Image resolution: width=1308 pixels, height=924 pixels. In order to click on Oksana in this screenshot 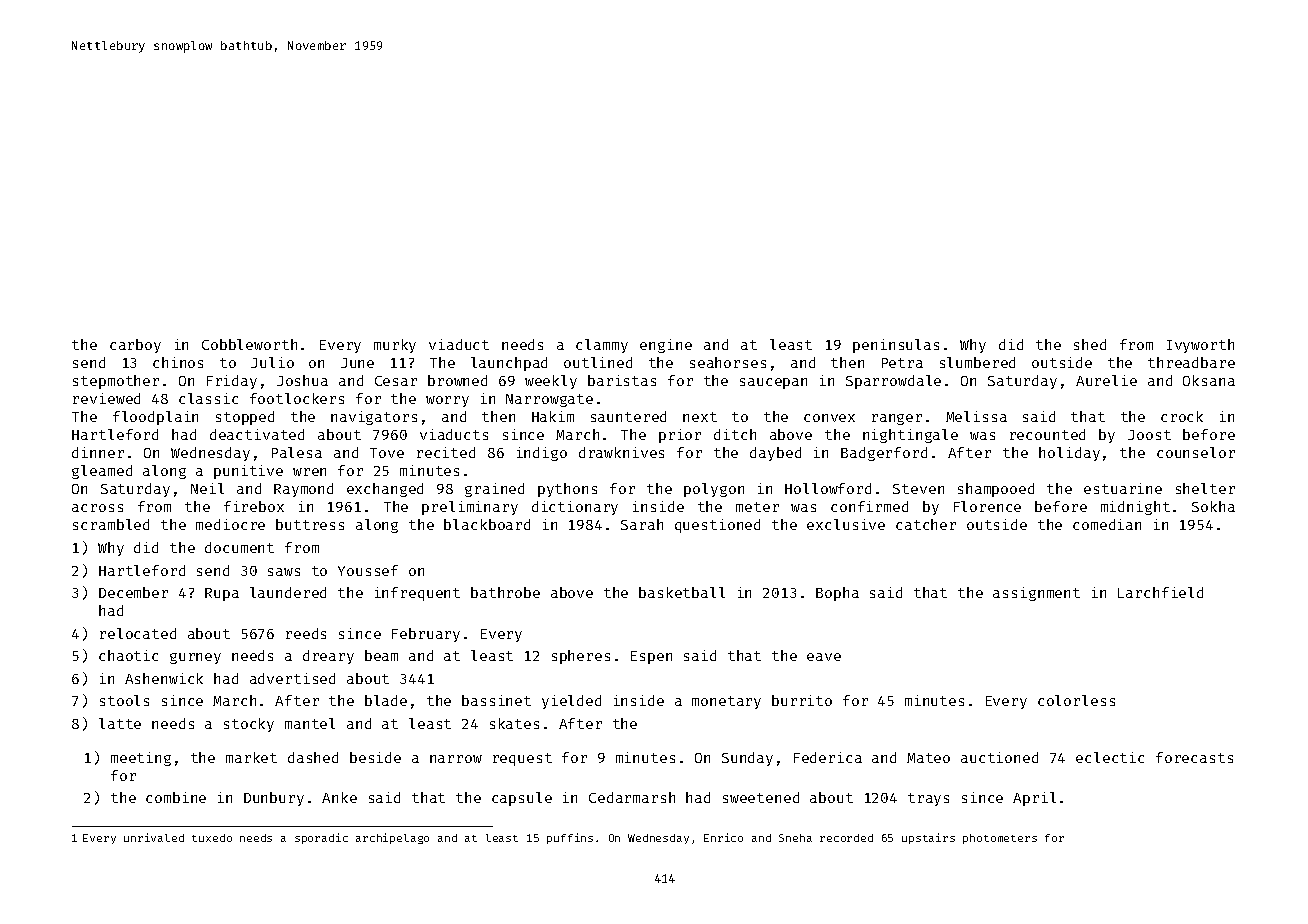, I will do `click(1209, 380)`.
